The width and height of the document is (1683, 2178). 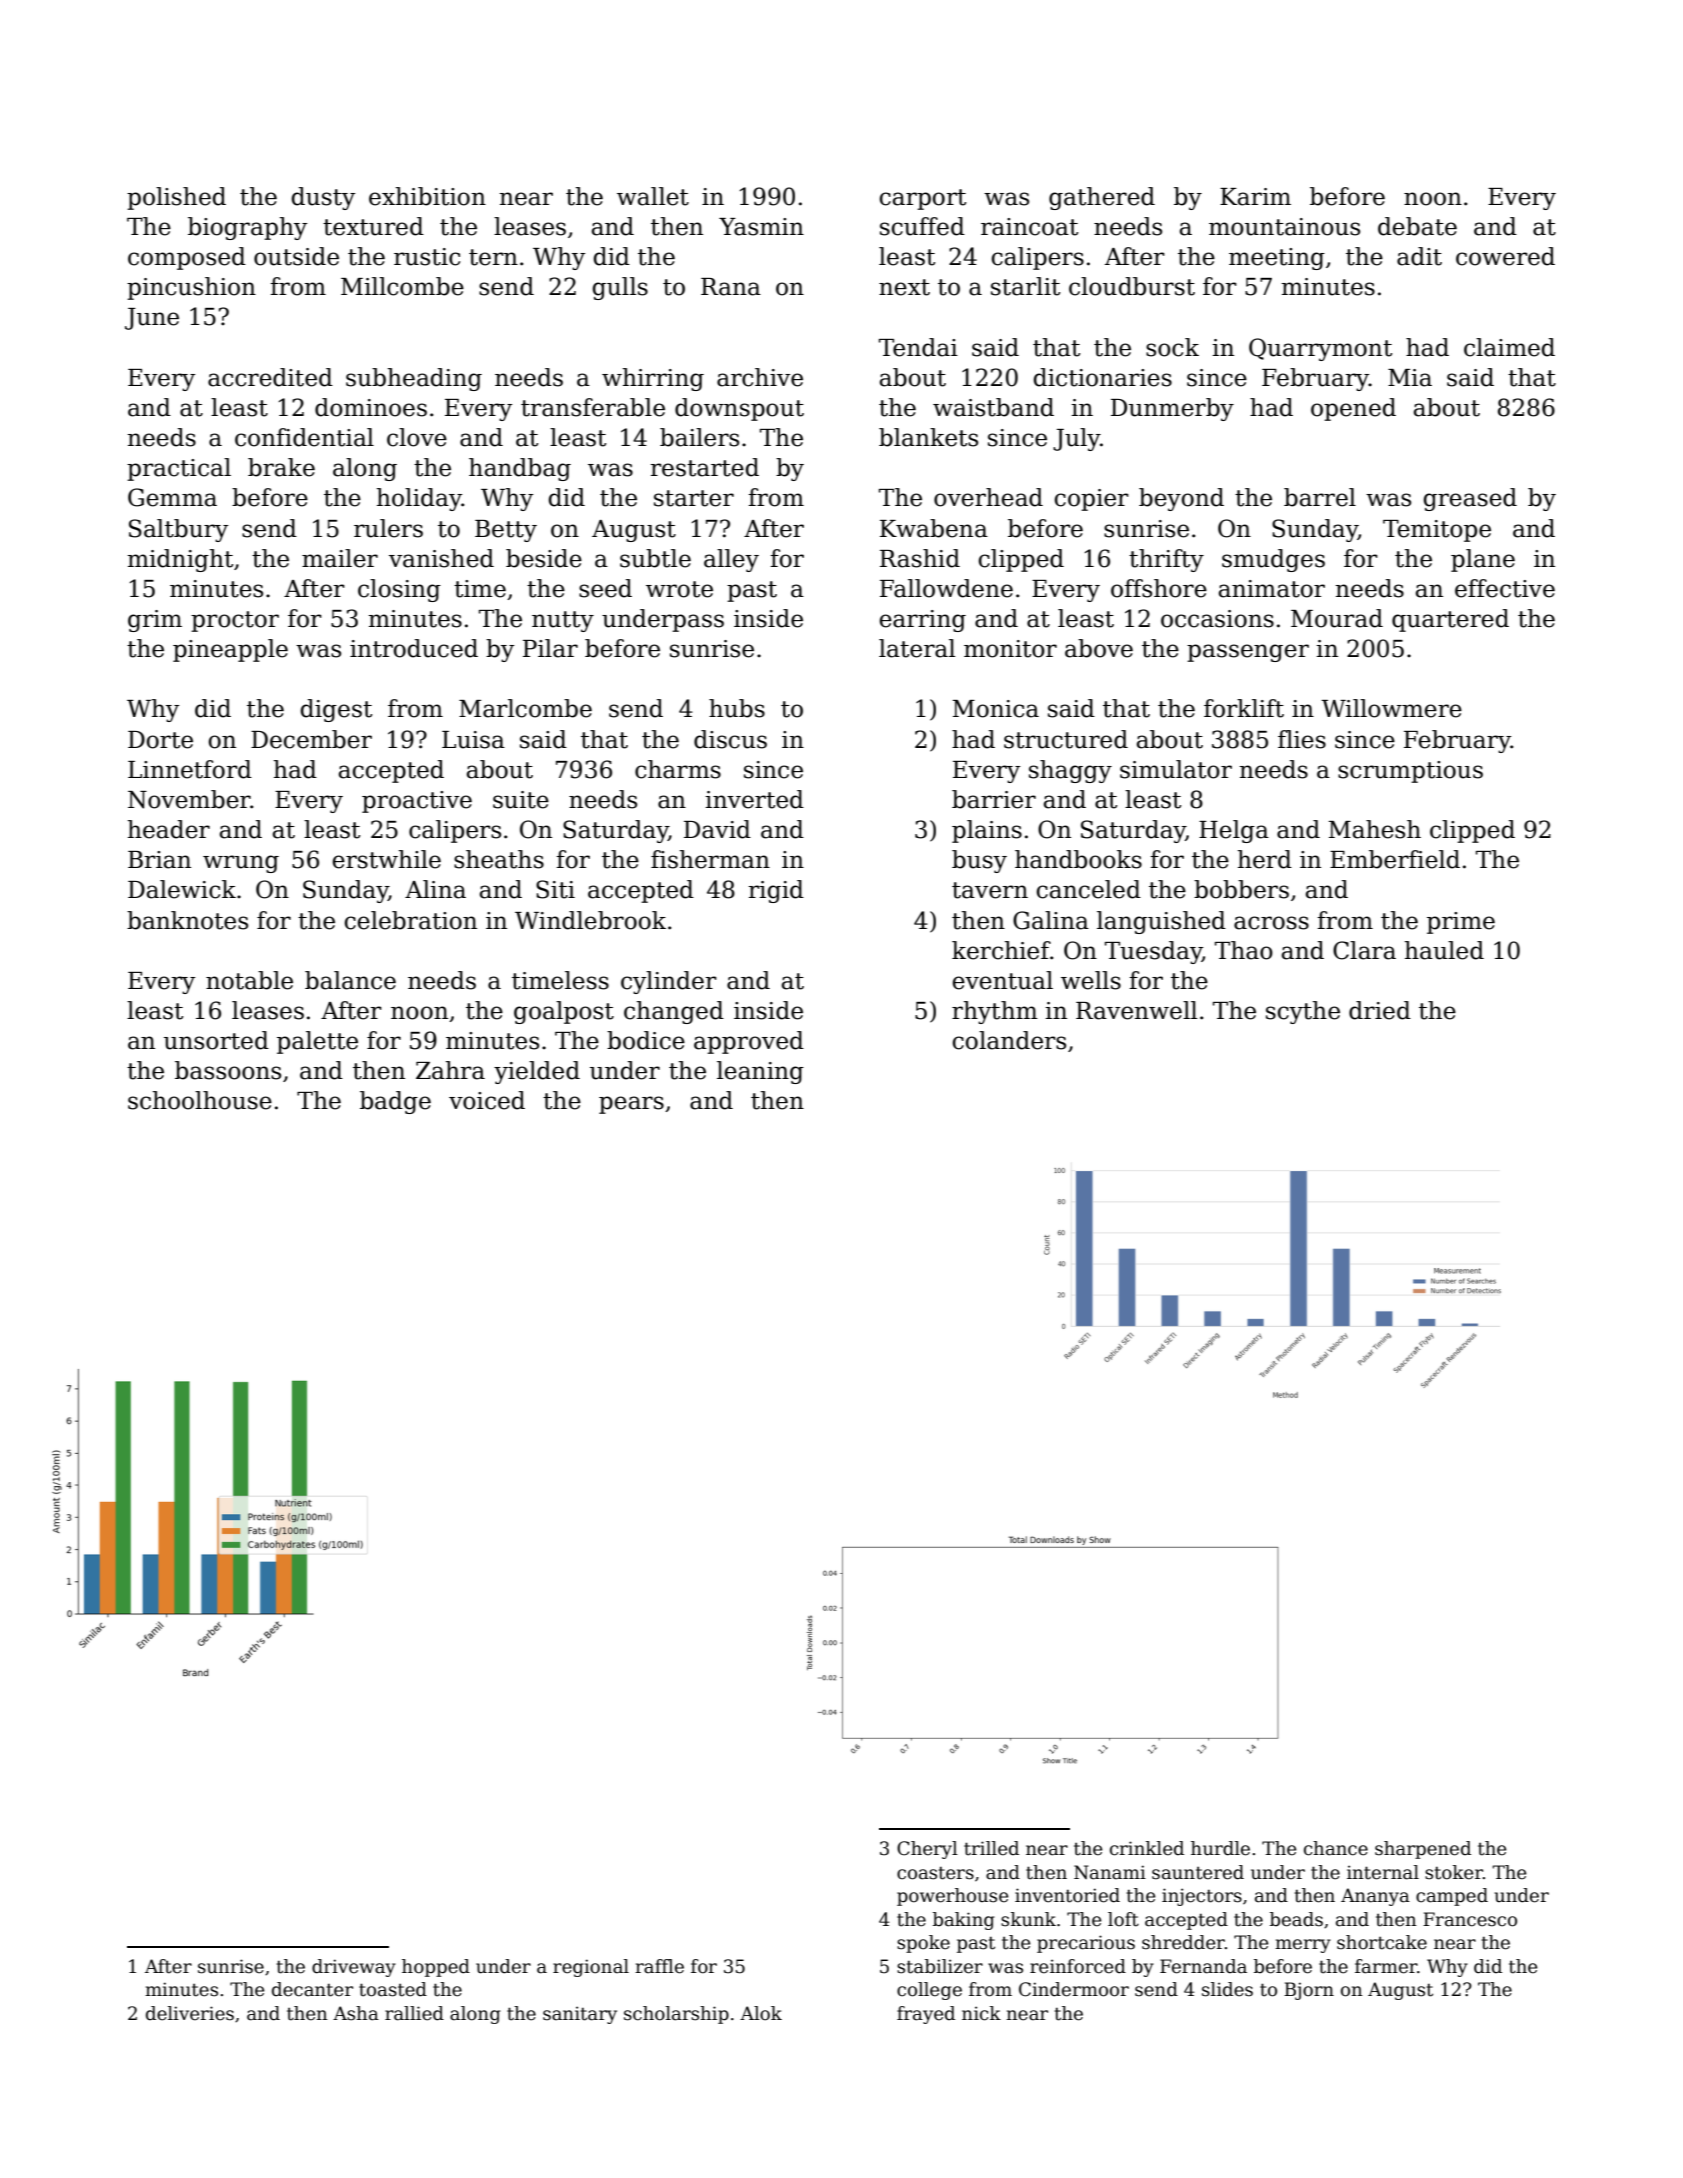 What do you see at coordinates (1410, 772) in the document?
I see `scrumptious` at bounding box center [1410, 772].
